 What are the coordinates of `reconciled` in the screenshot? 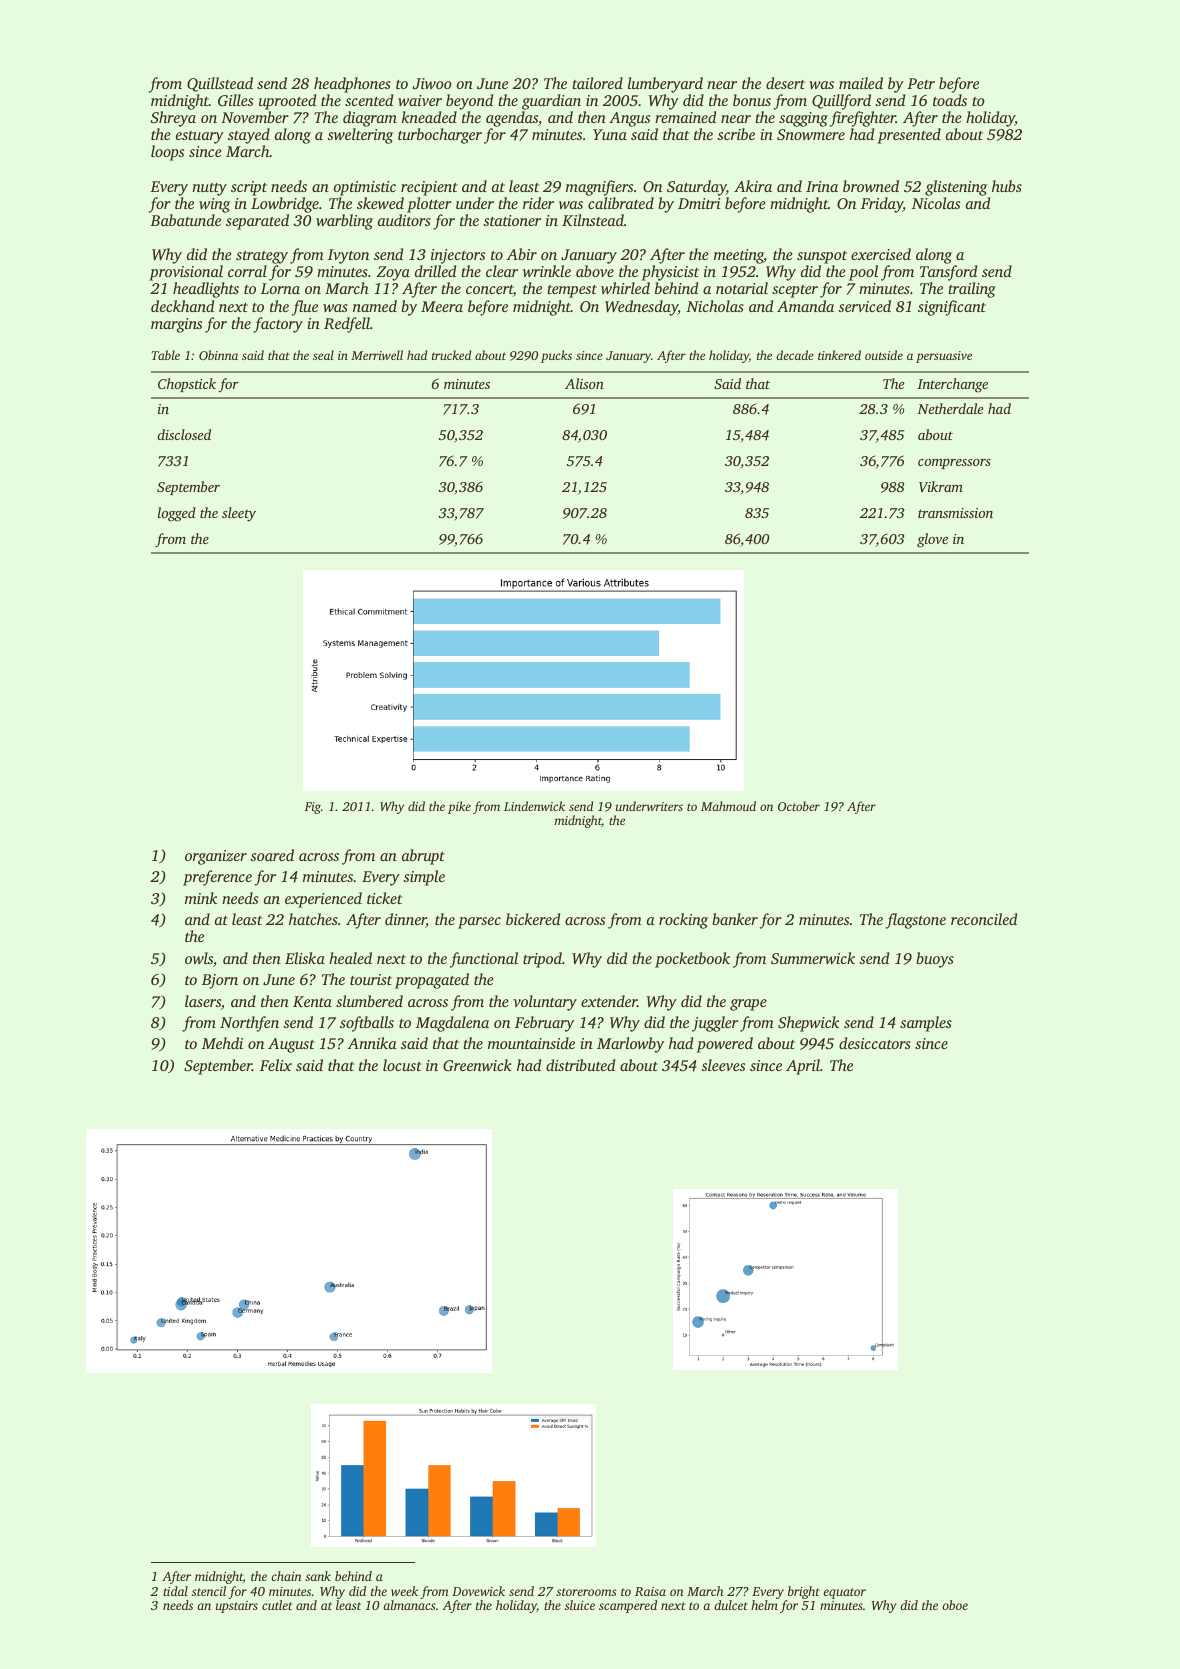 It's located at (984, 919).
